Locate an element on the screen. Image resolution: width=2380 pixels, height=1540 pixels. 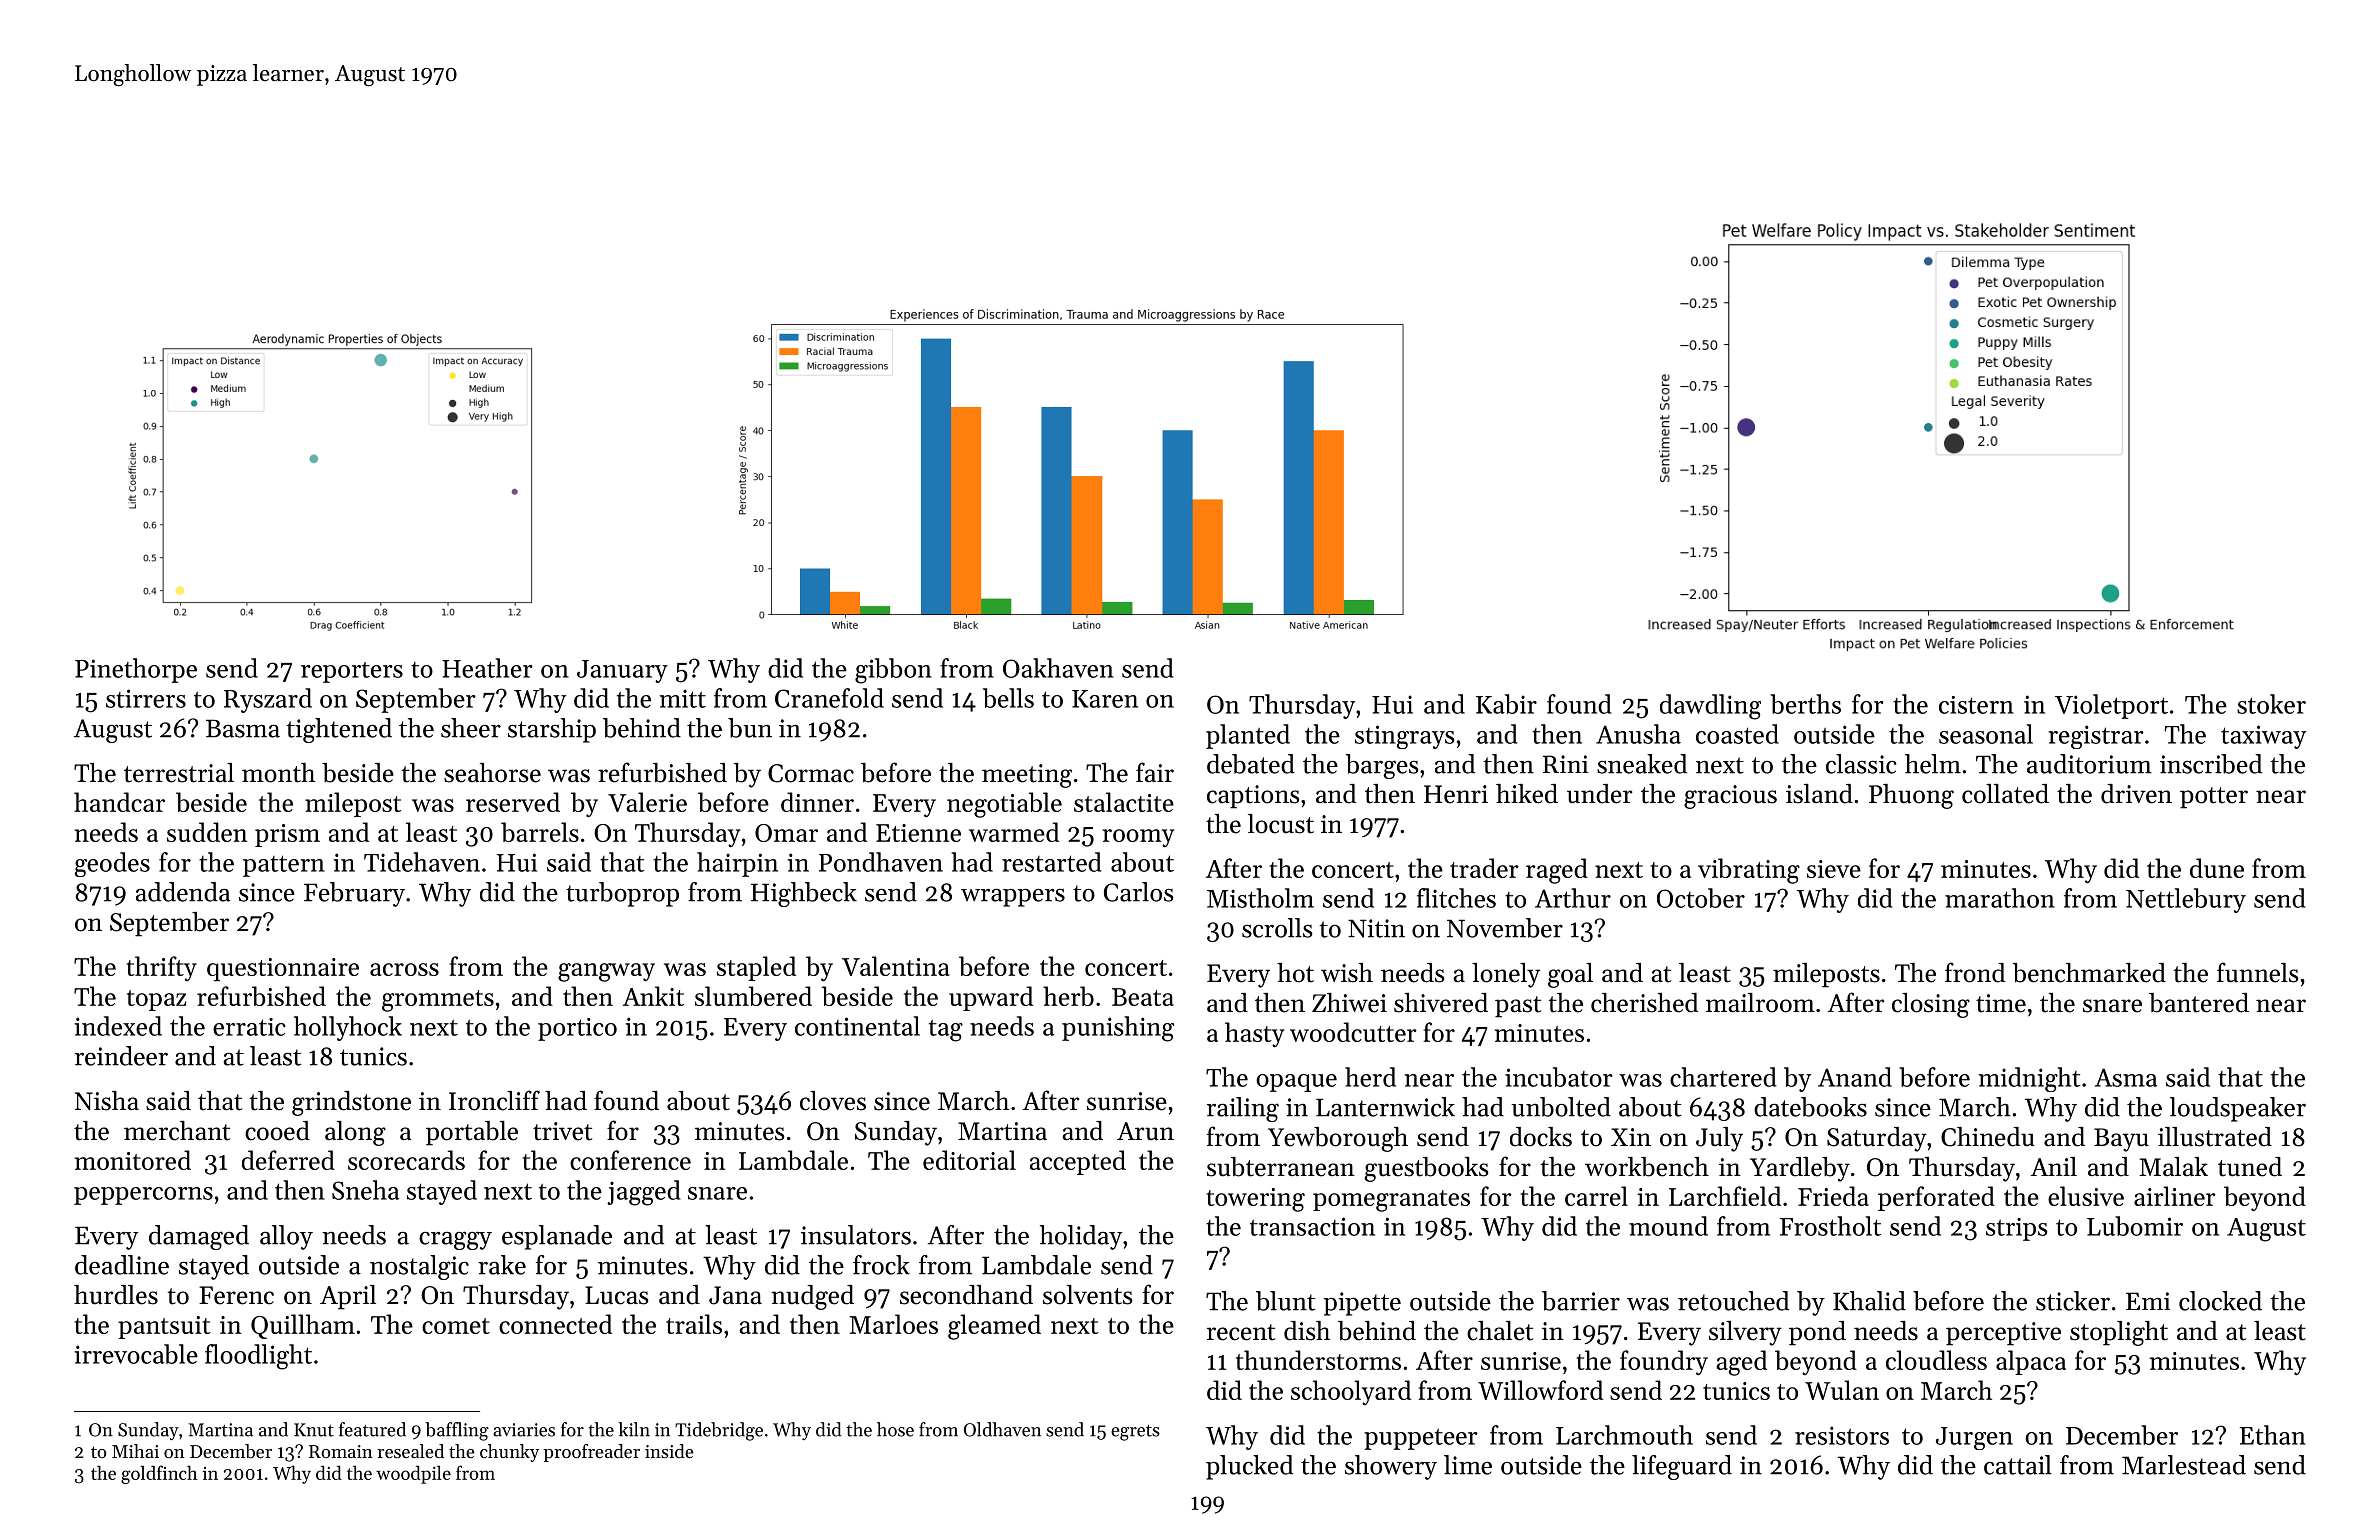
goldfinch is located at coordinates (159, 1474).
